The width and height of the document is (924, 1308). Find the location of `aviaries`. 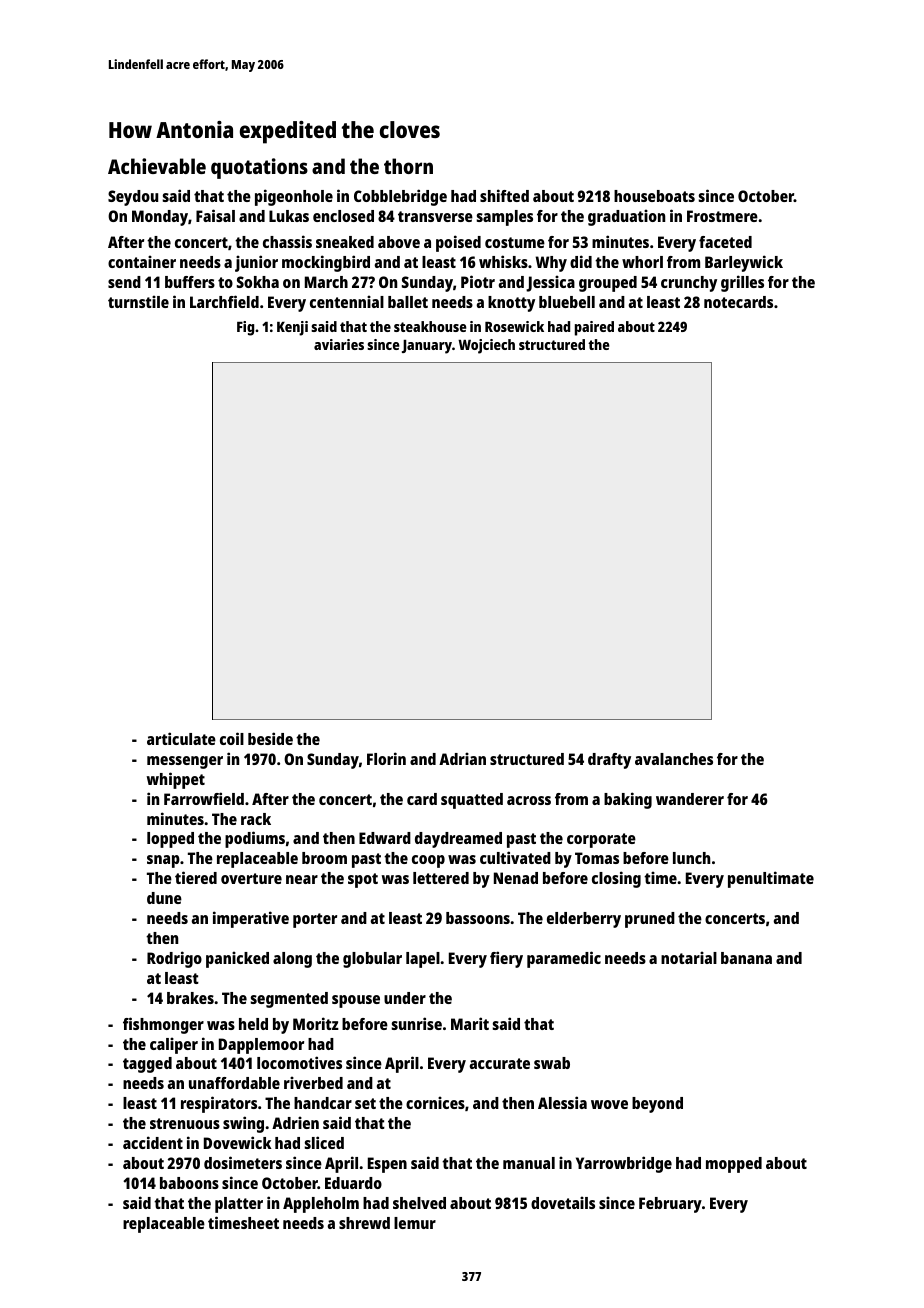

aviaries is located at coordinates (339, 344).
